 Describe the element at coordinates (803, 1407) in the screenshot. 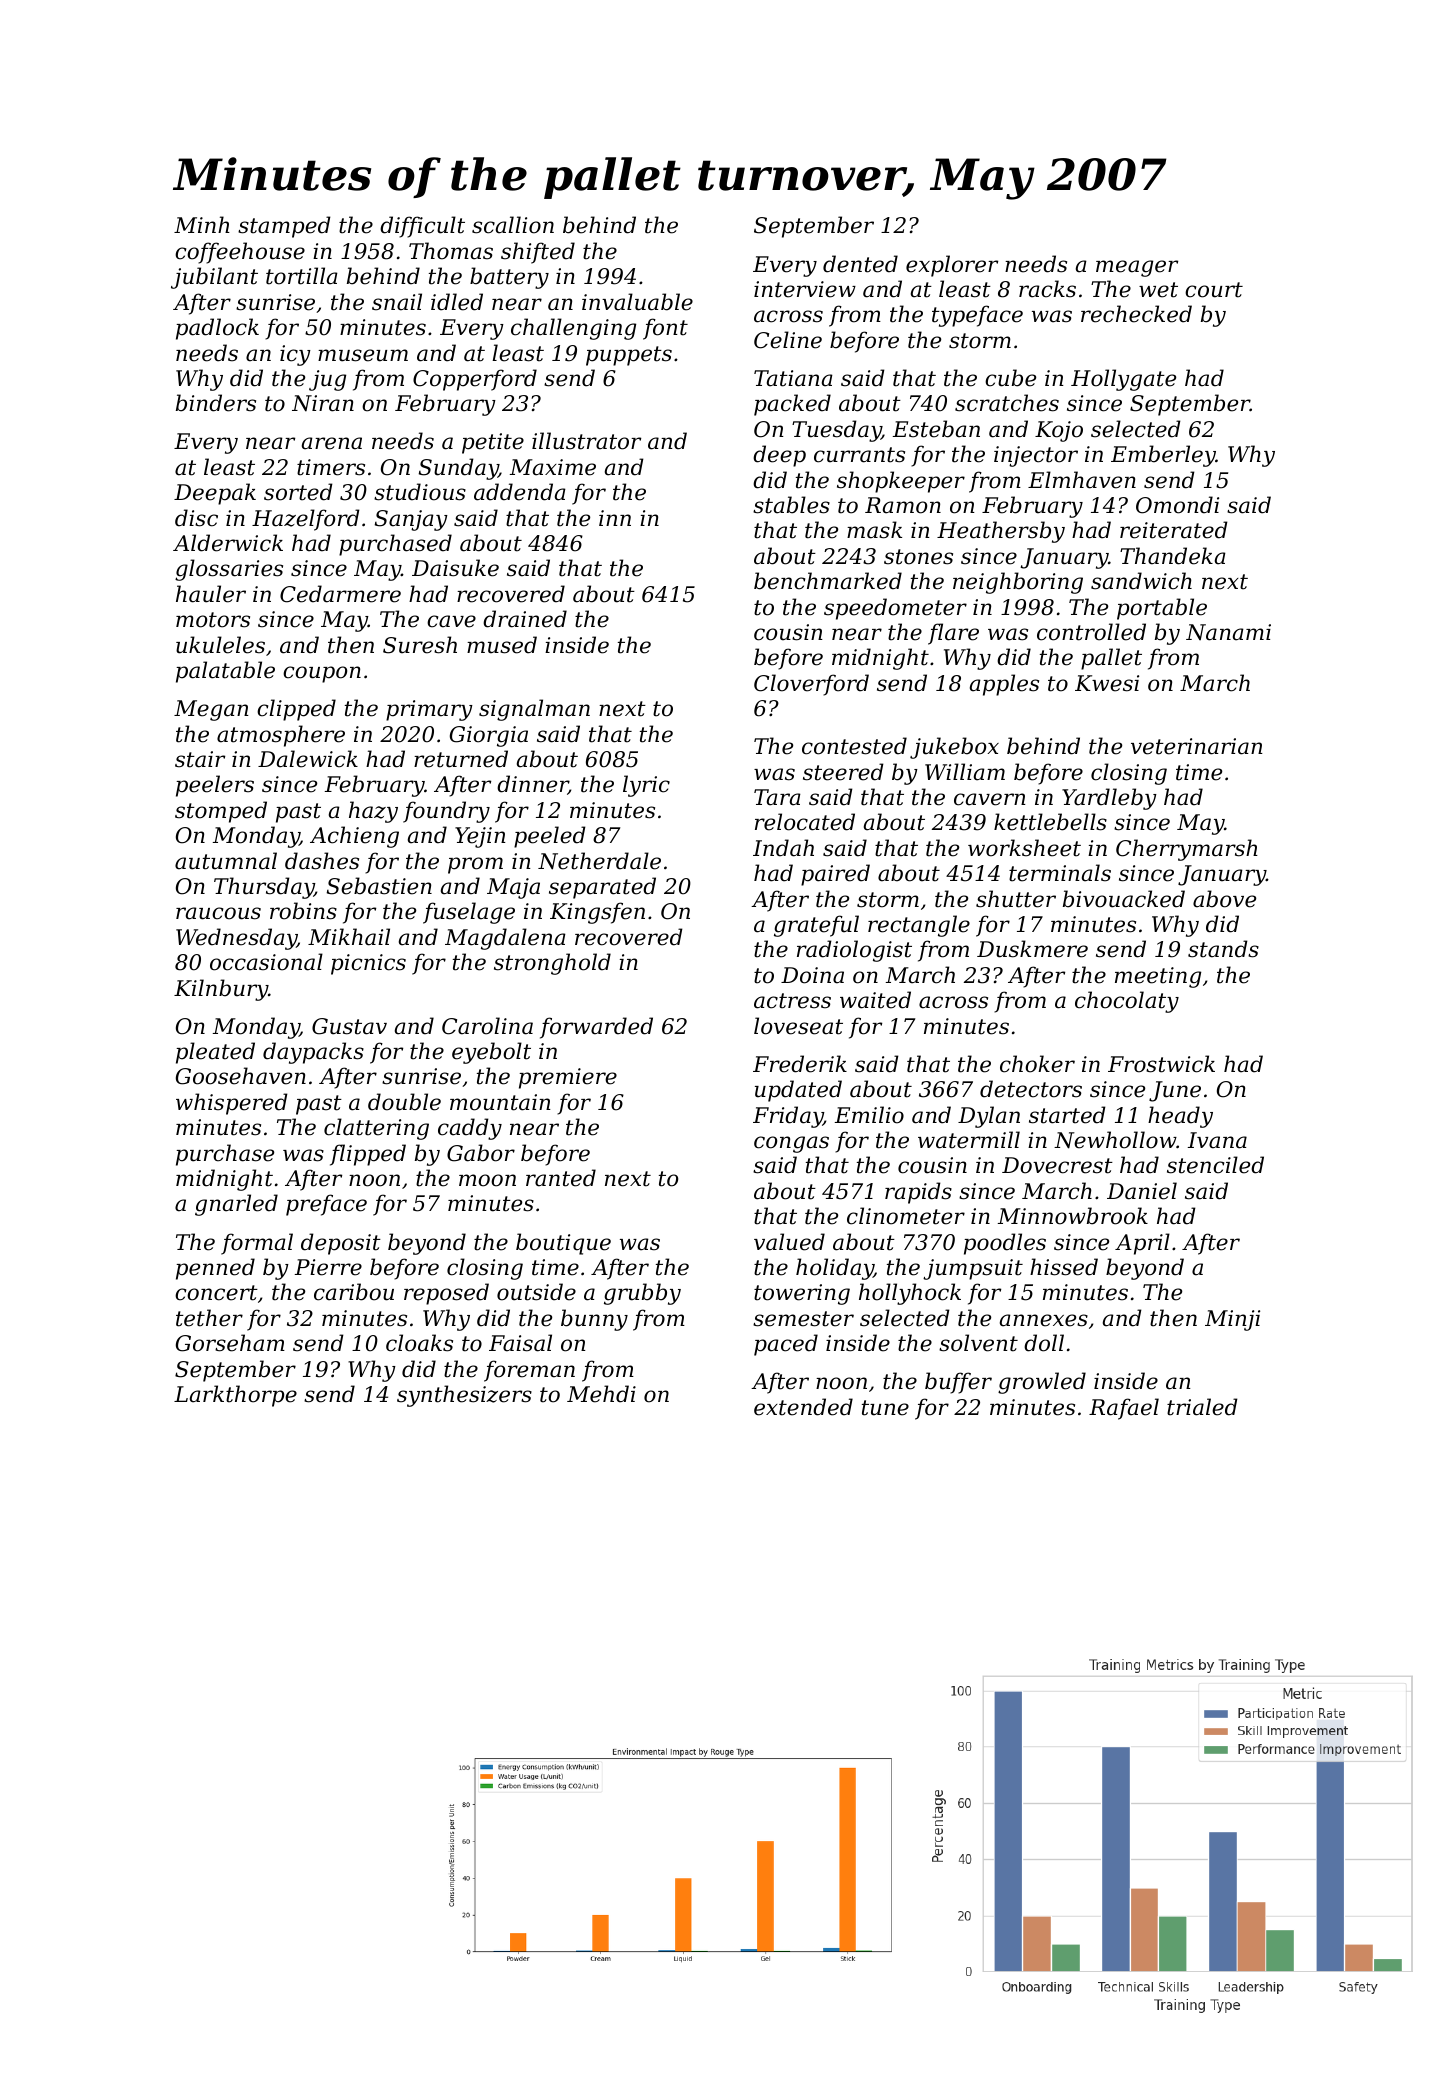

I see `extended` at that location.
